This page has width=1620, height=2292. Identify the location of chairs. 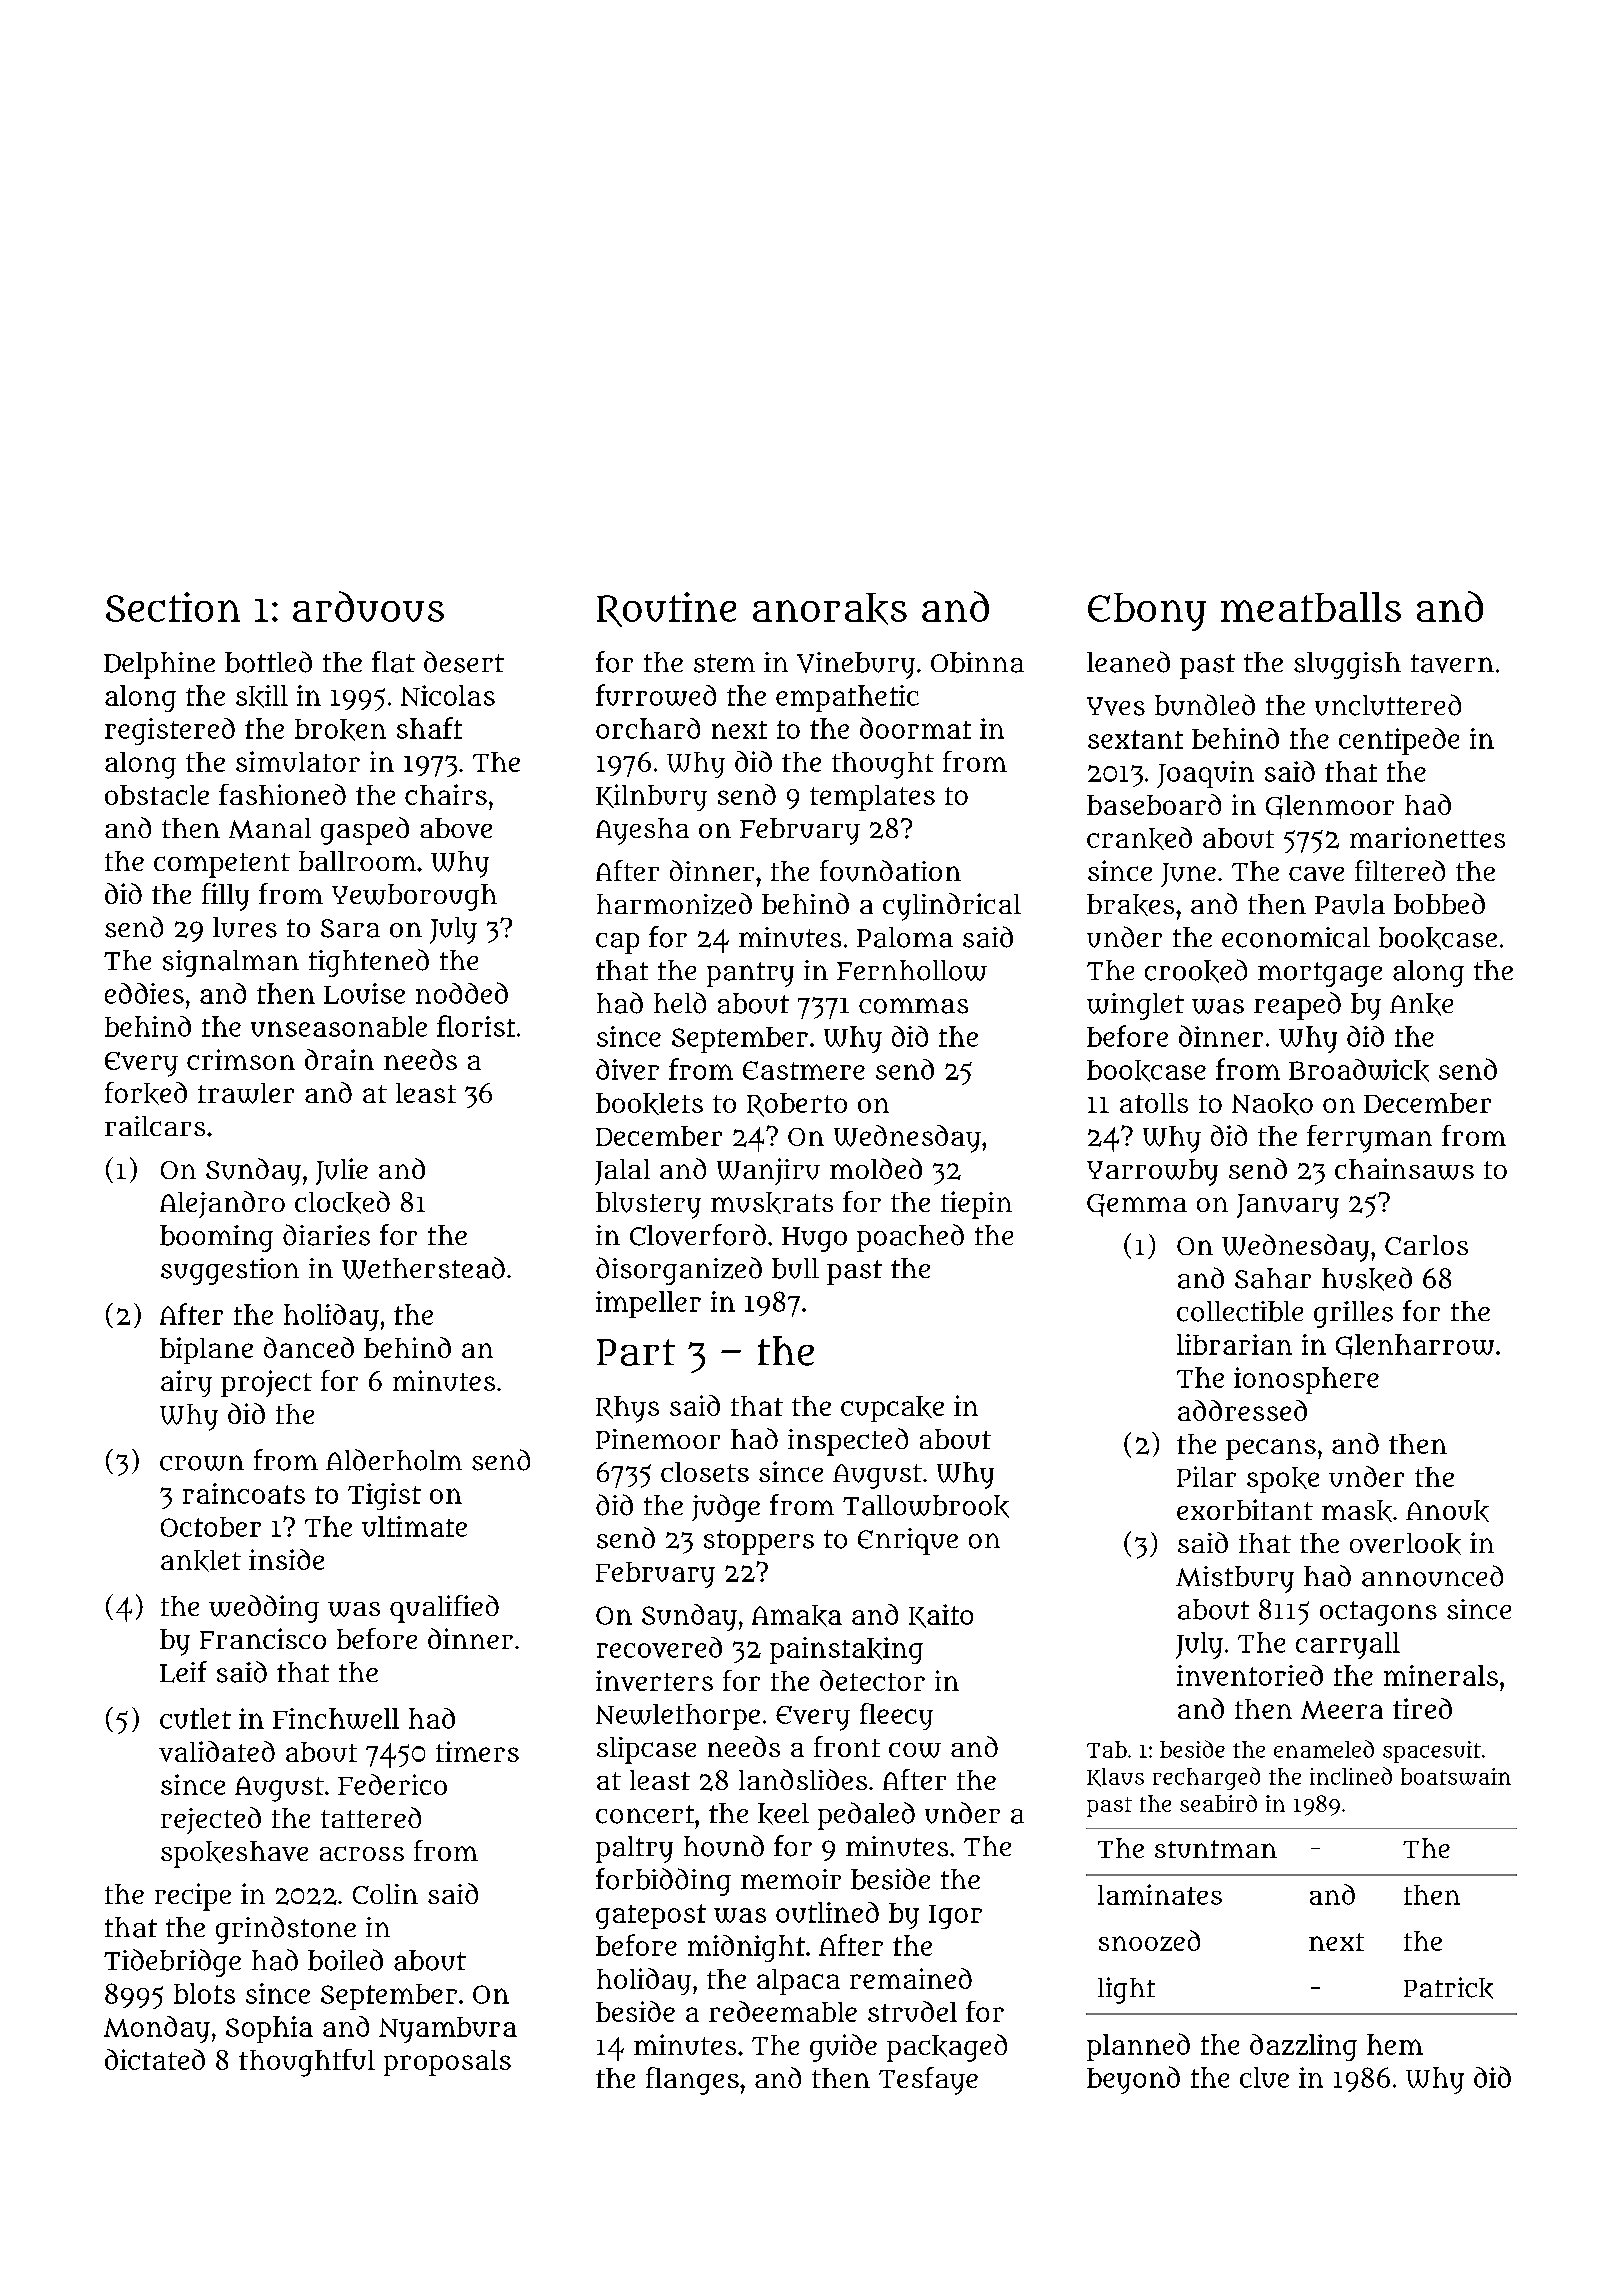
(446, 794).
